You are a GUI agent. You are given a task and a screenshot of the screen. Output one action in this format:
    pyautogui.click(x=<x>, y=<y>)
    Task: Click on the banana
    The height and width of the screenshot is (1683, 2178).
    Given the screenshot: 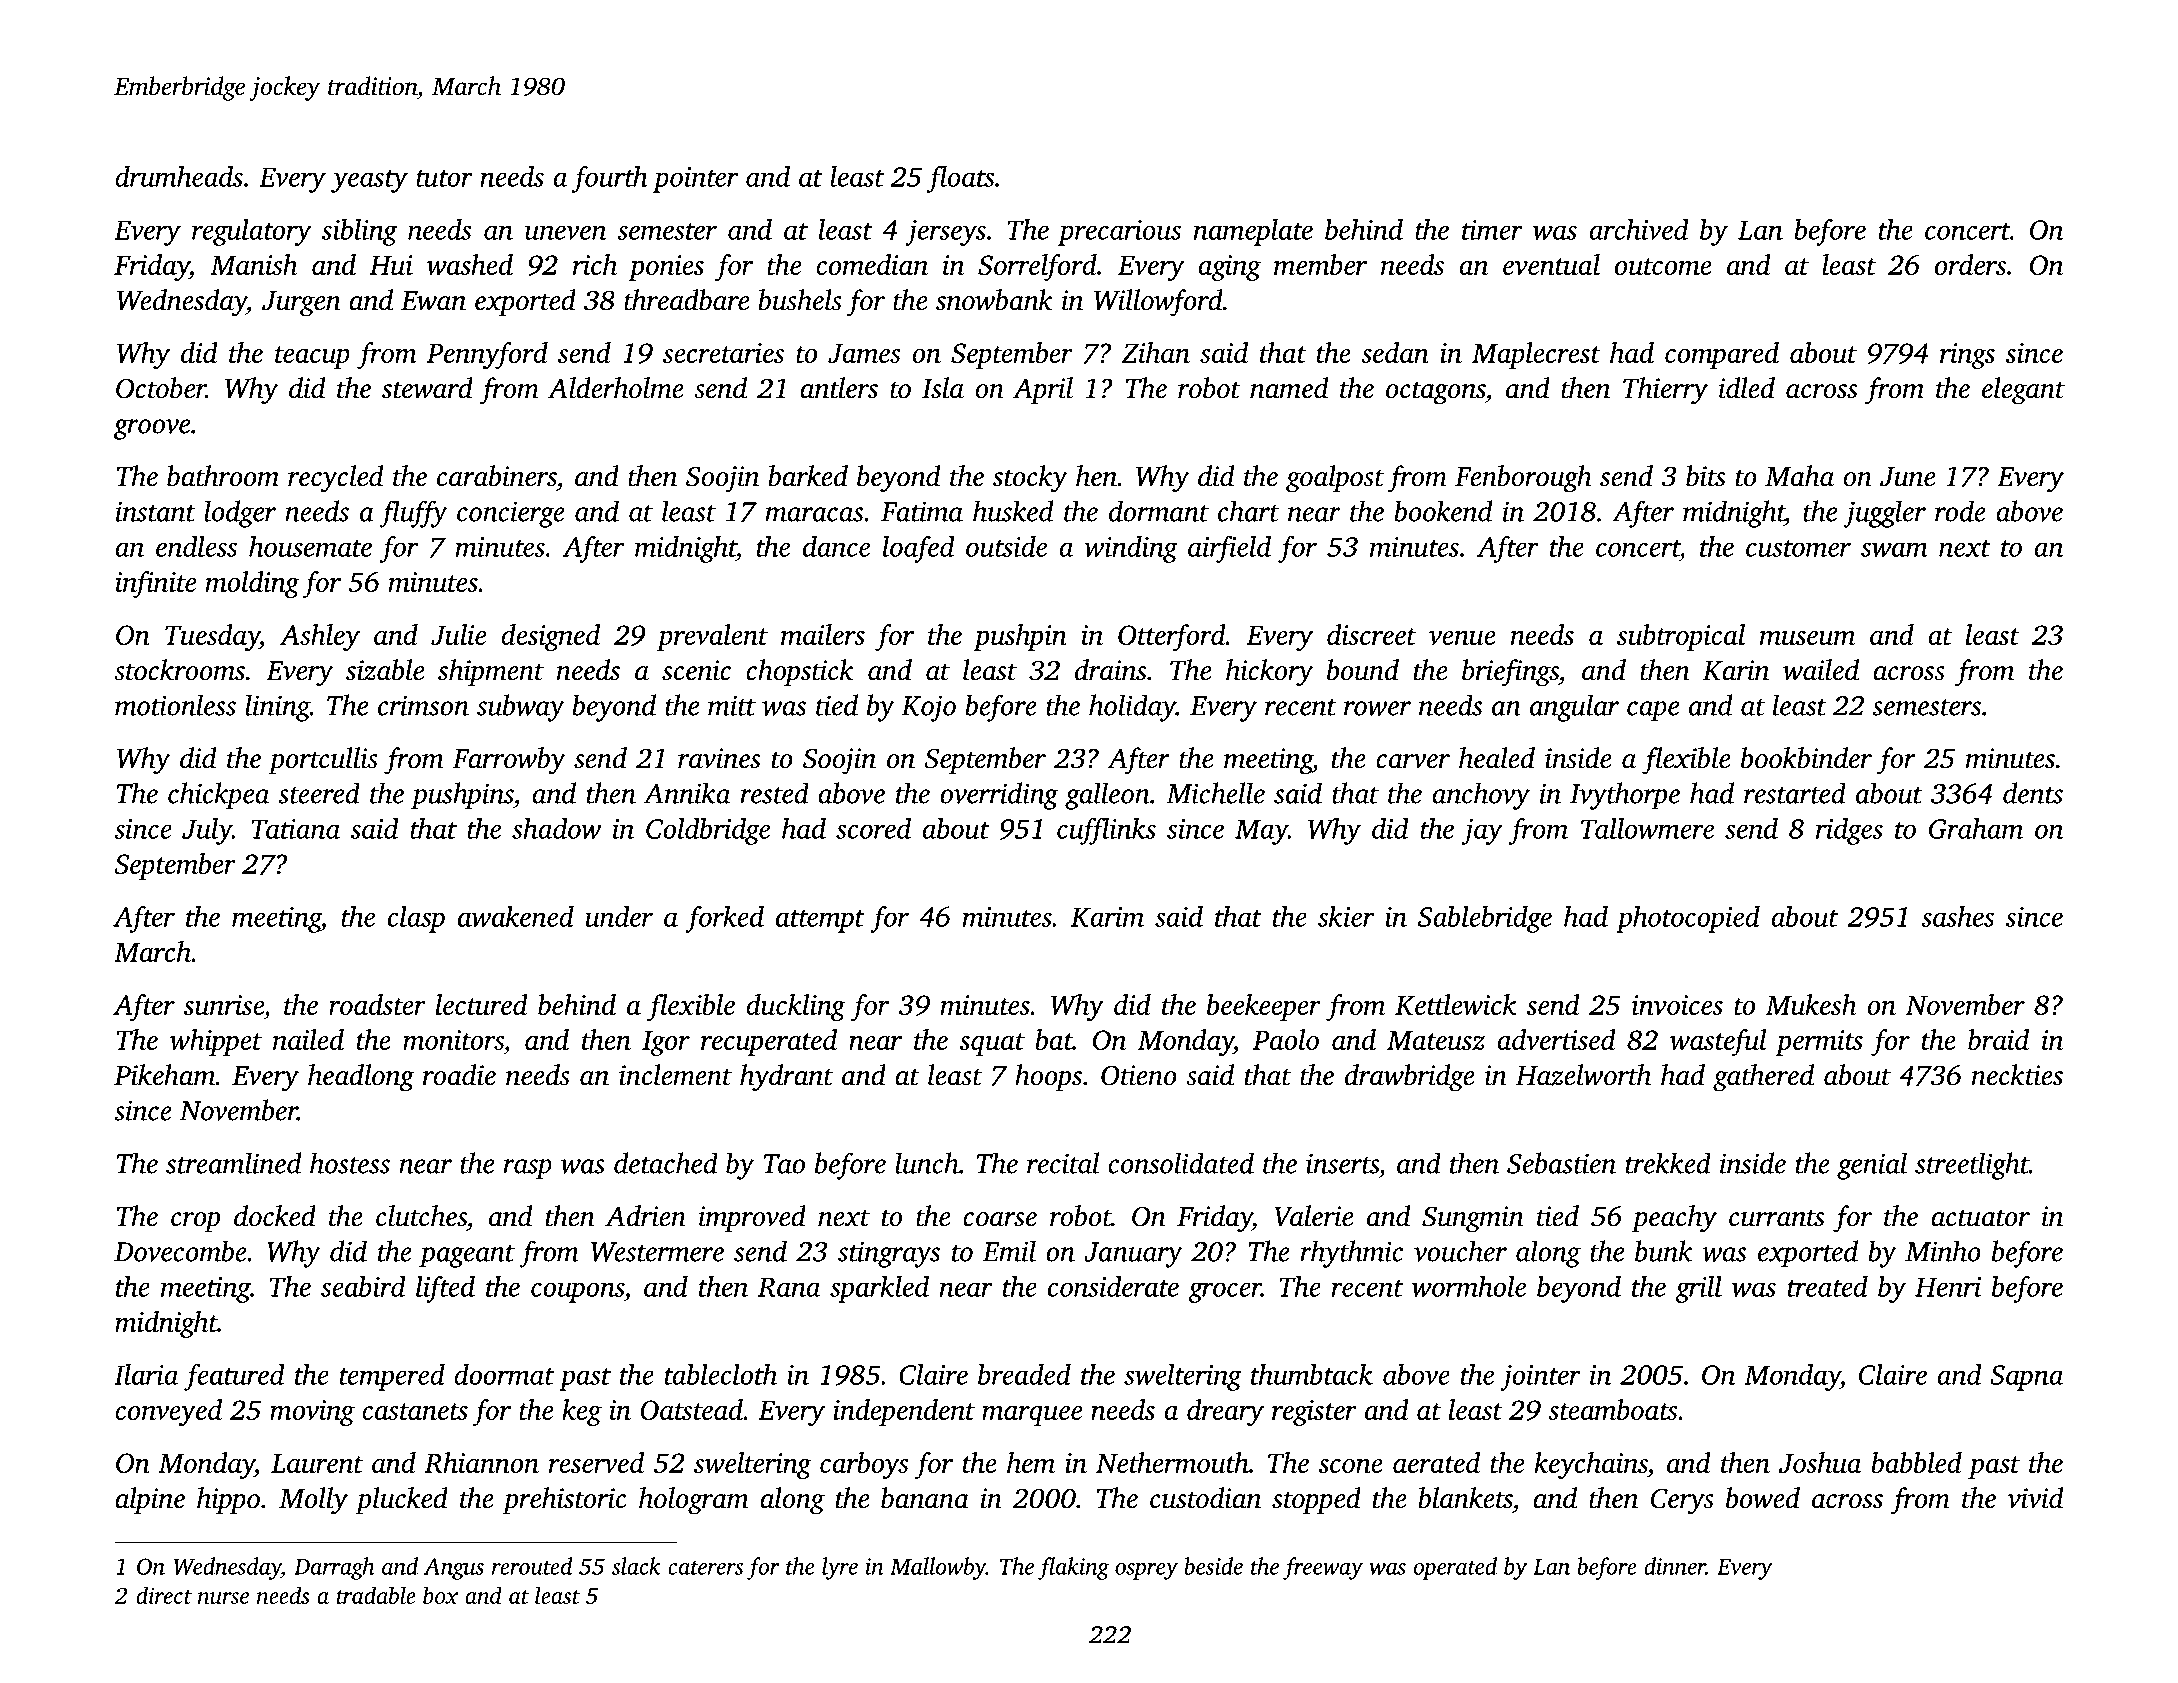 What is the action you would take?
    pyautogui.click(x=925, y=1498)
